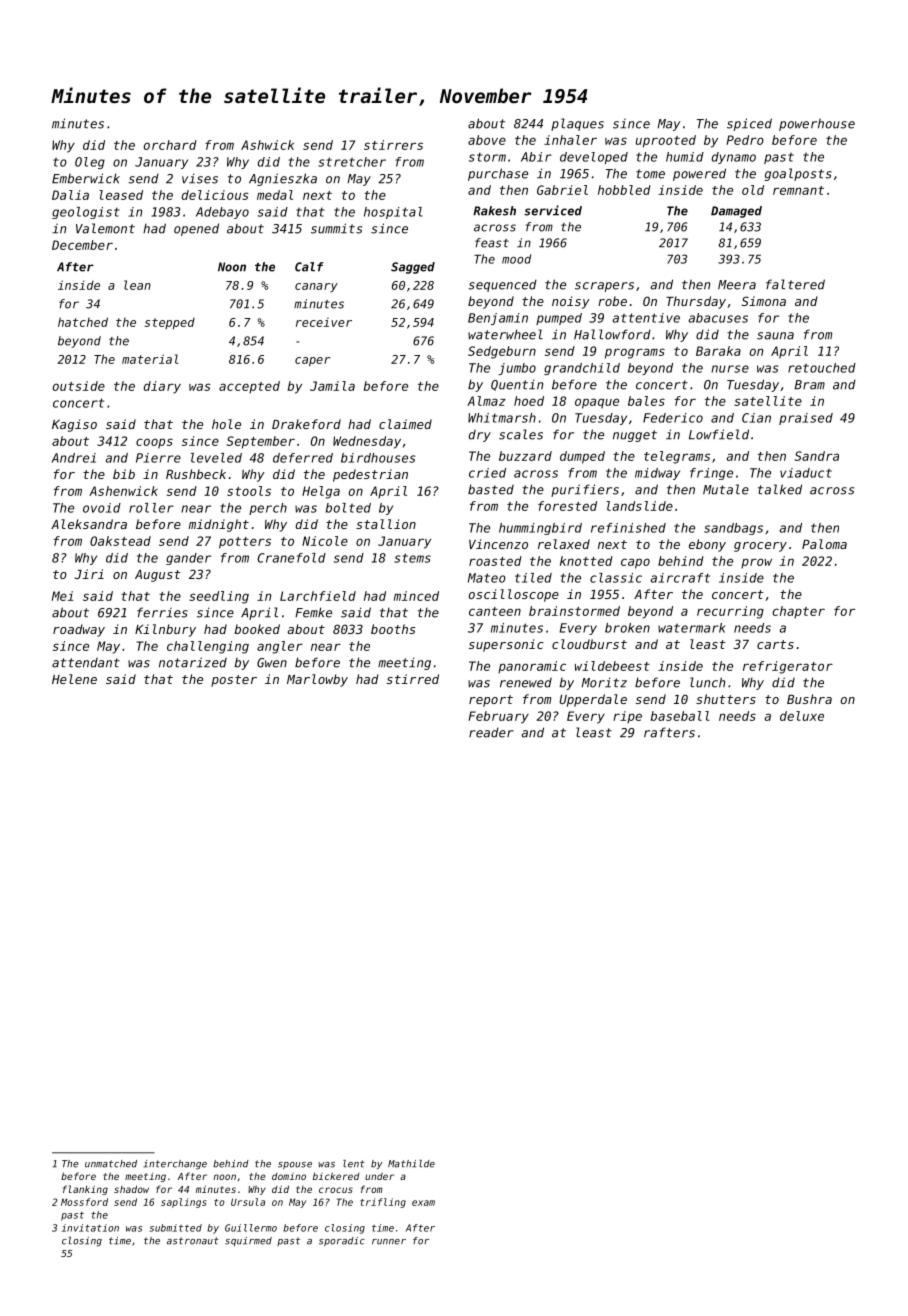  I want to click on Mathilde, so click(411, 1164).
